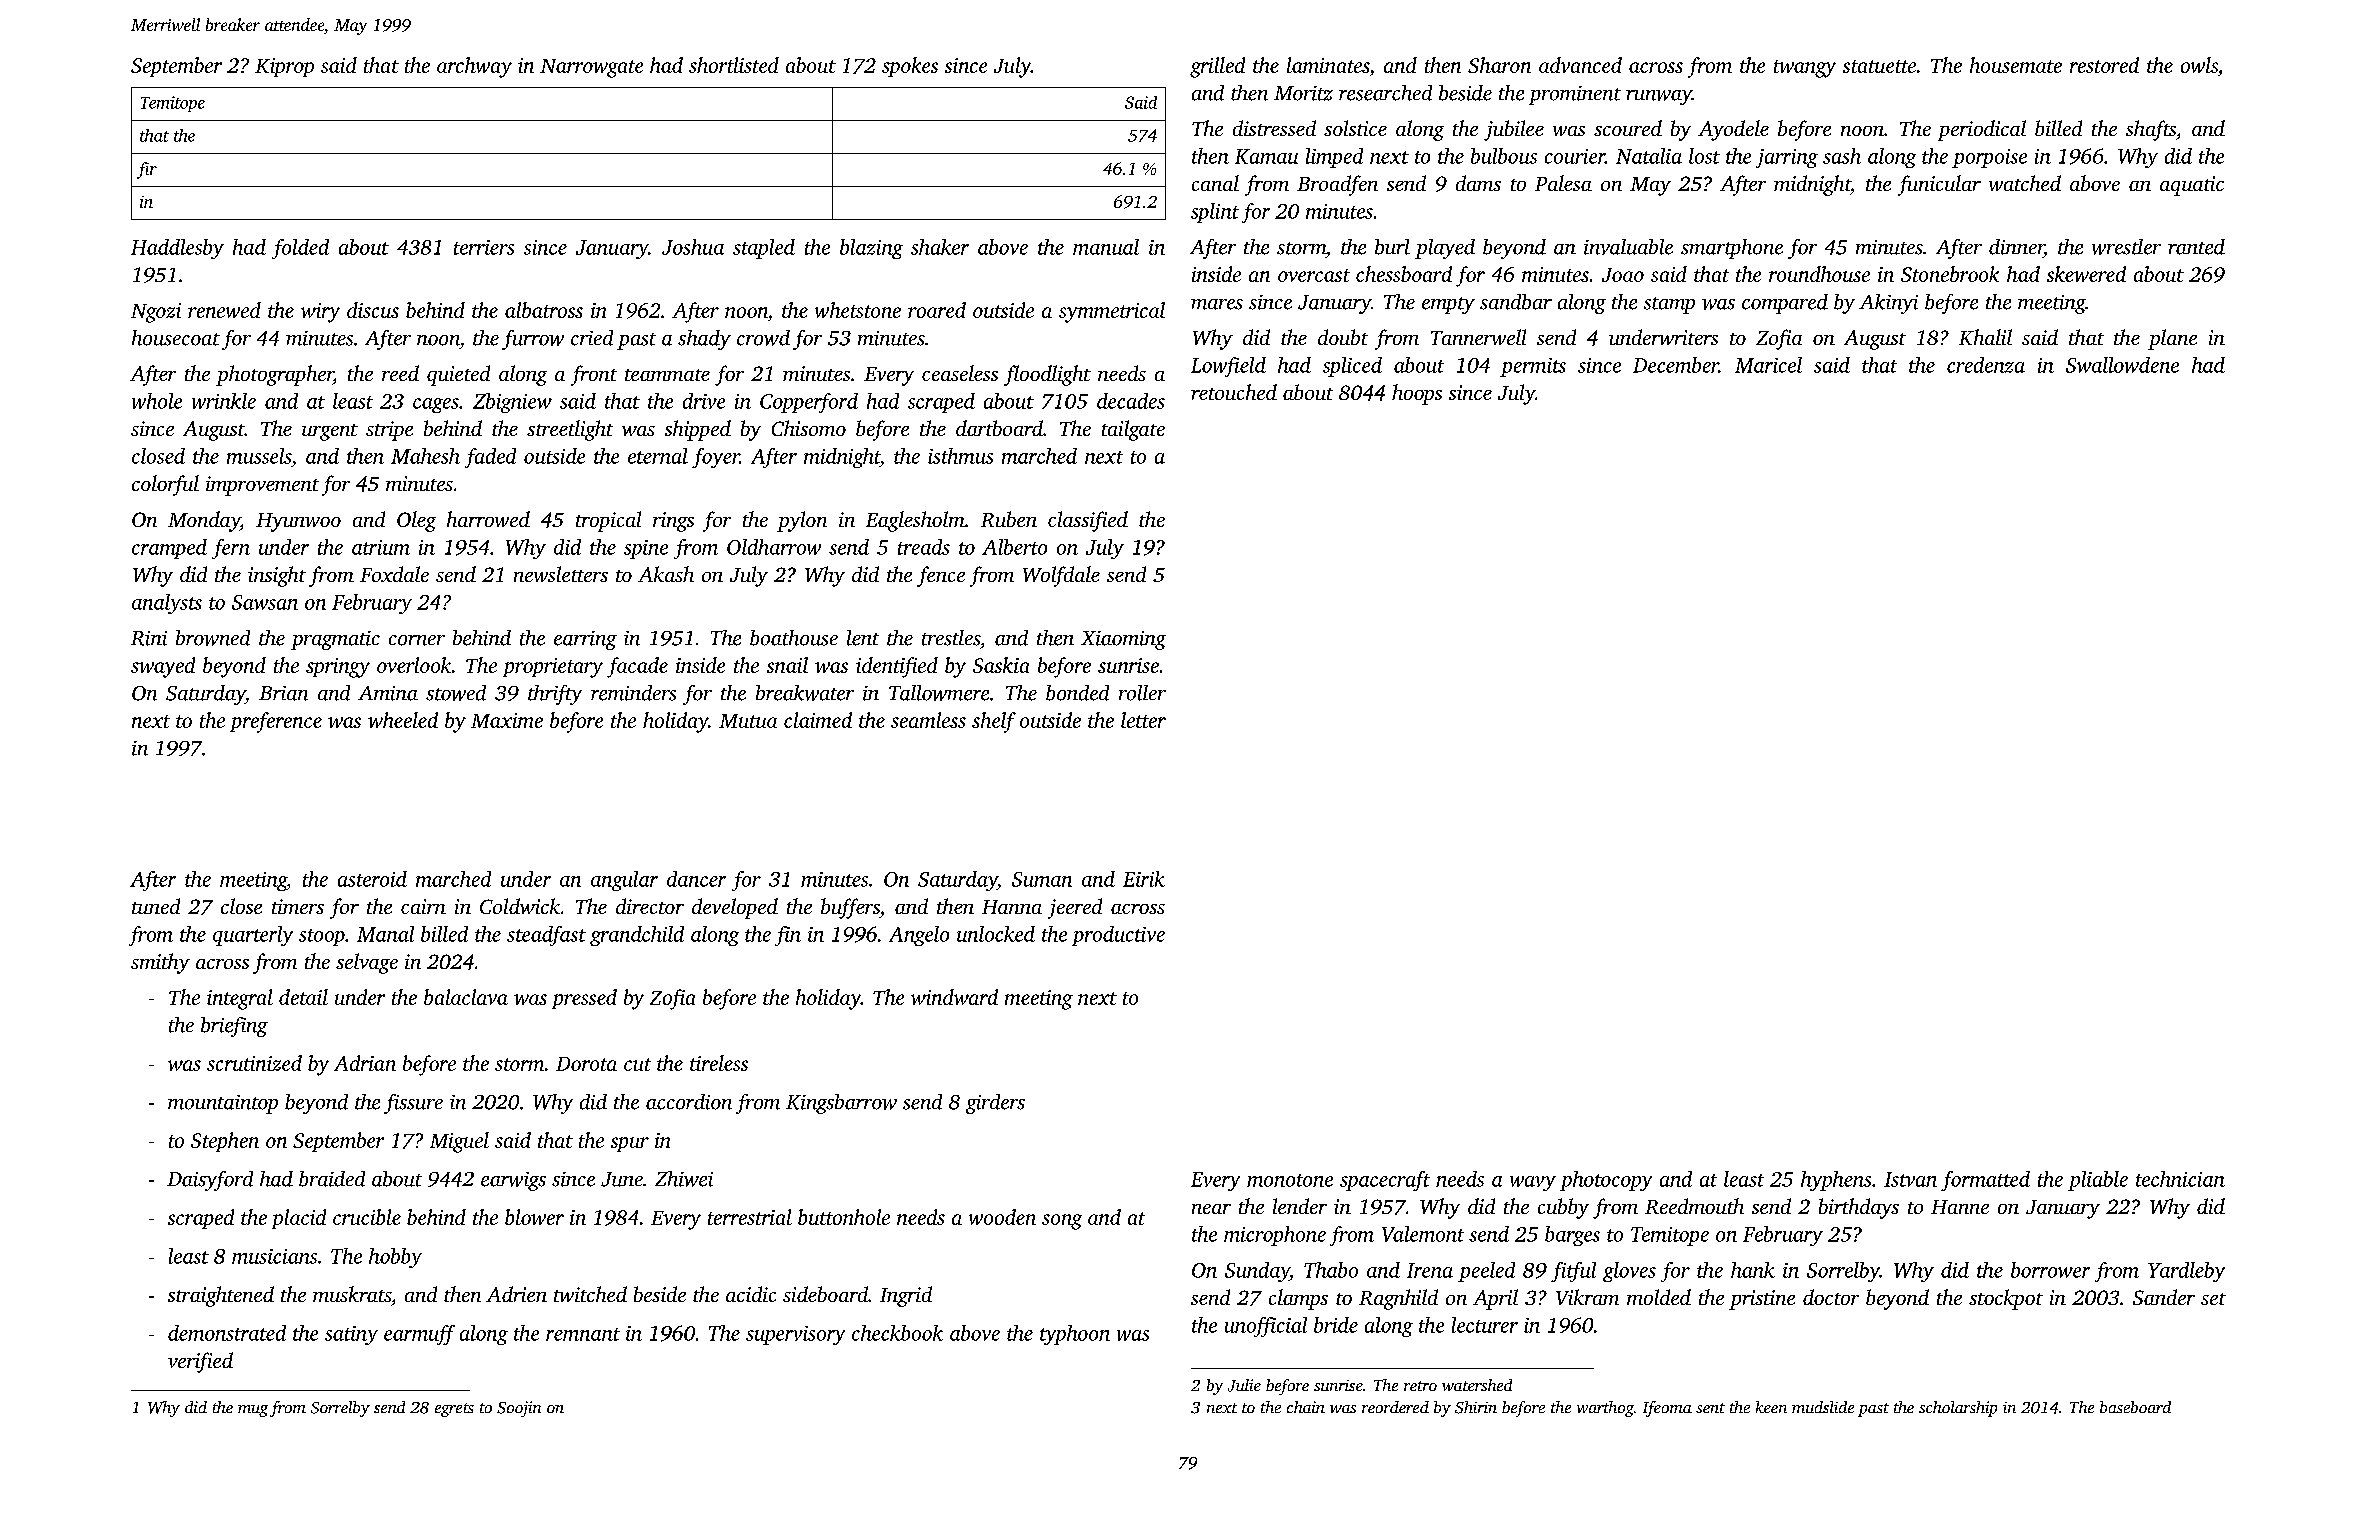 The height and width of the screenshot is (1524, 2356). What do you see at coordinates (1563, 183) in the screenshot?
I see `Palesa` at bounding box center [1563, 183].
